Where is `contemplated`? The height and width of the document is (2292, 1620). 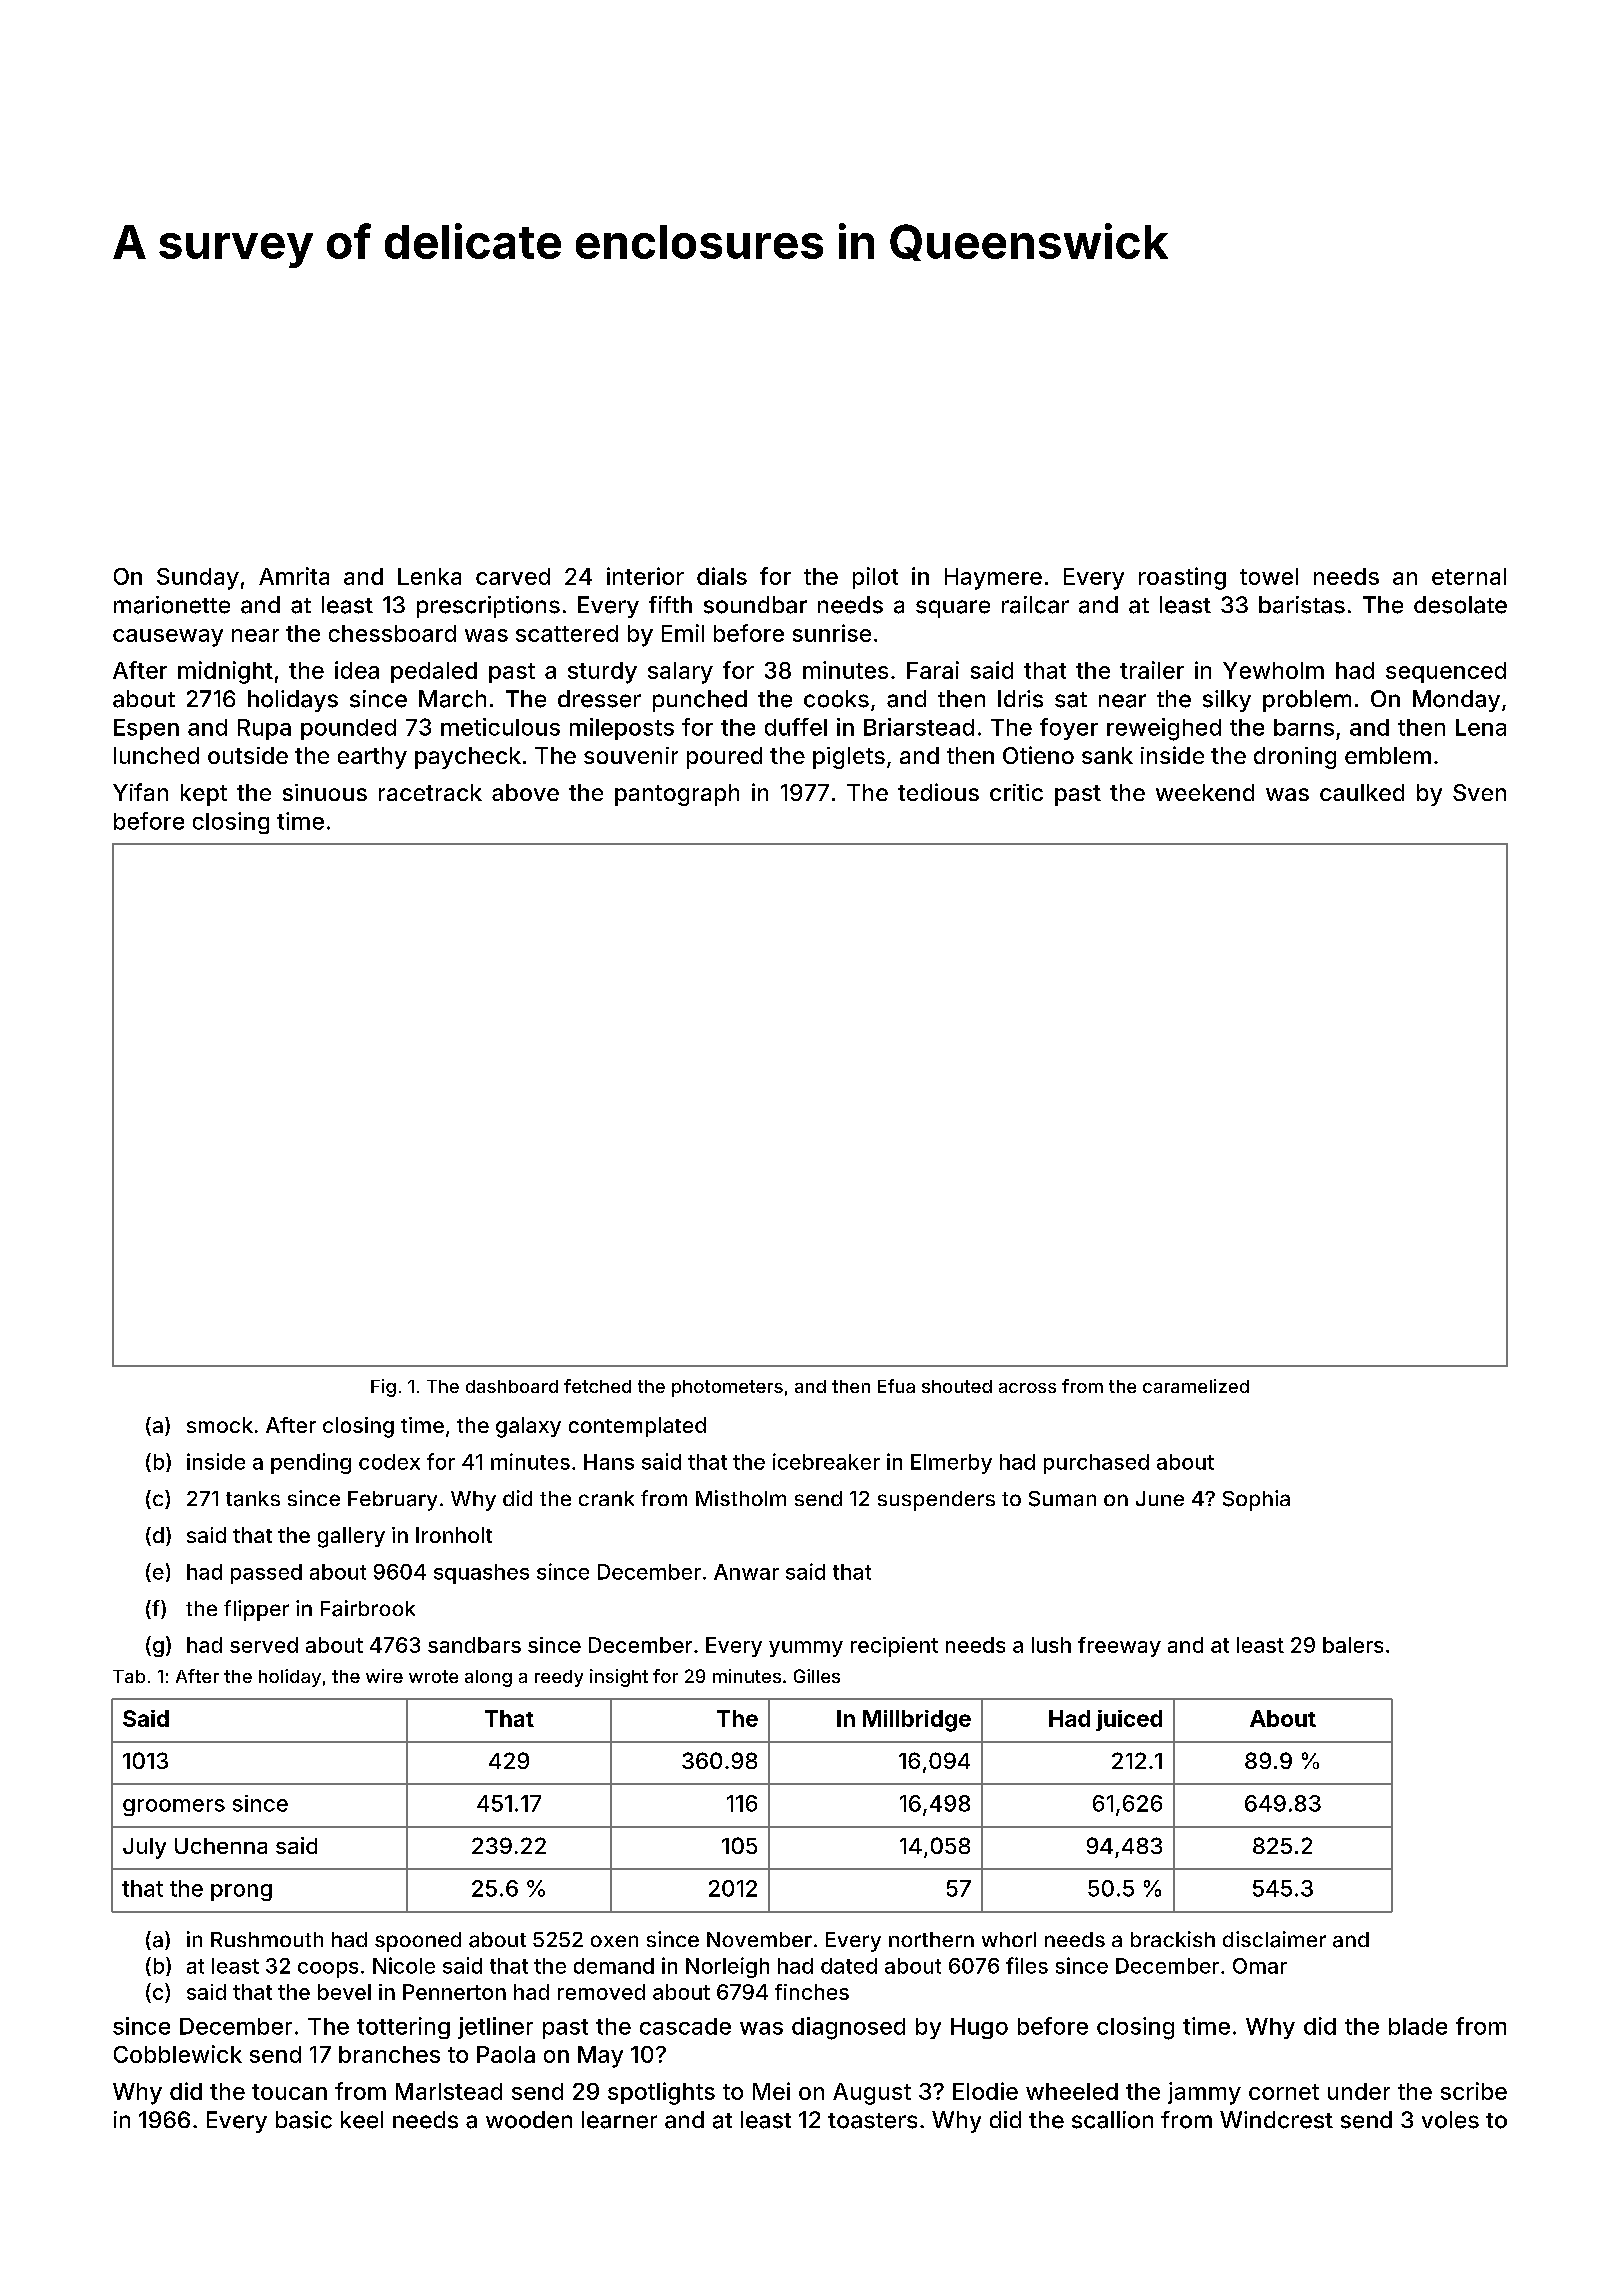
contemplated is located at coordinates (637, 1427).
